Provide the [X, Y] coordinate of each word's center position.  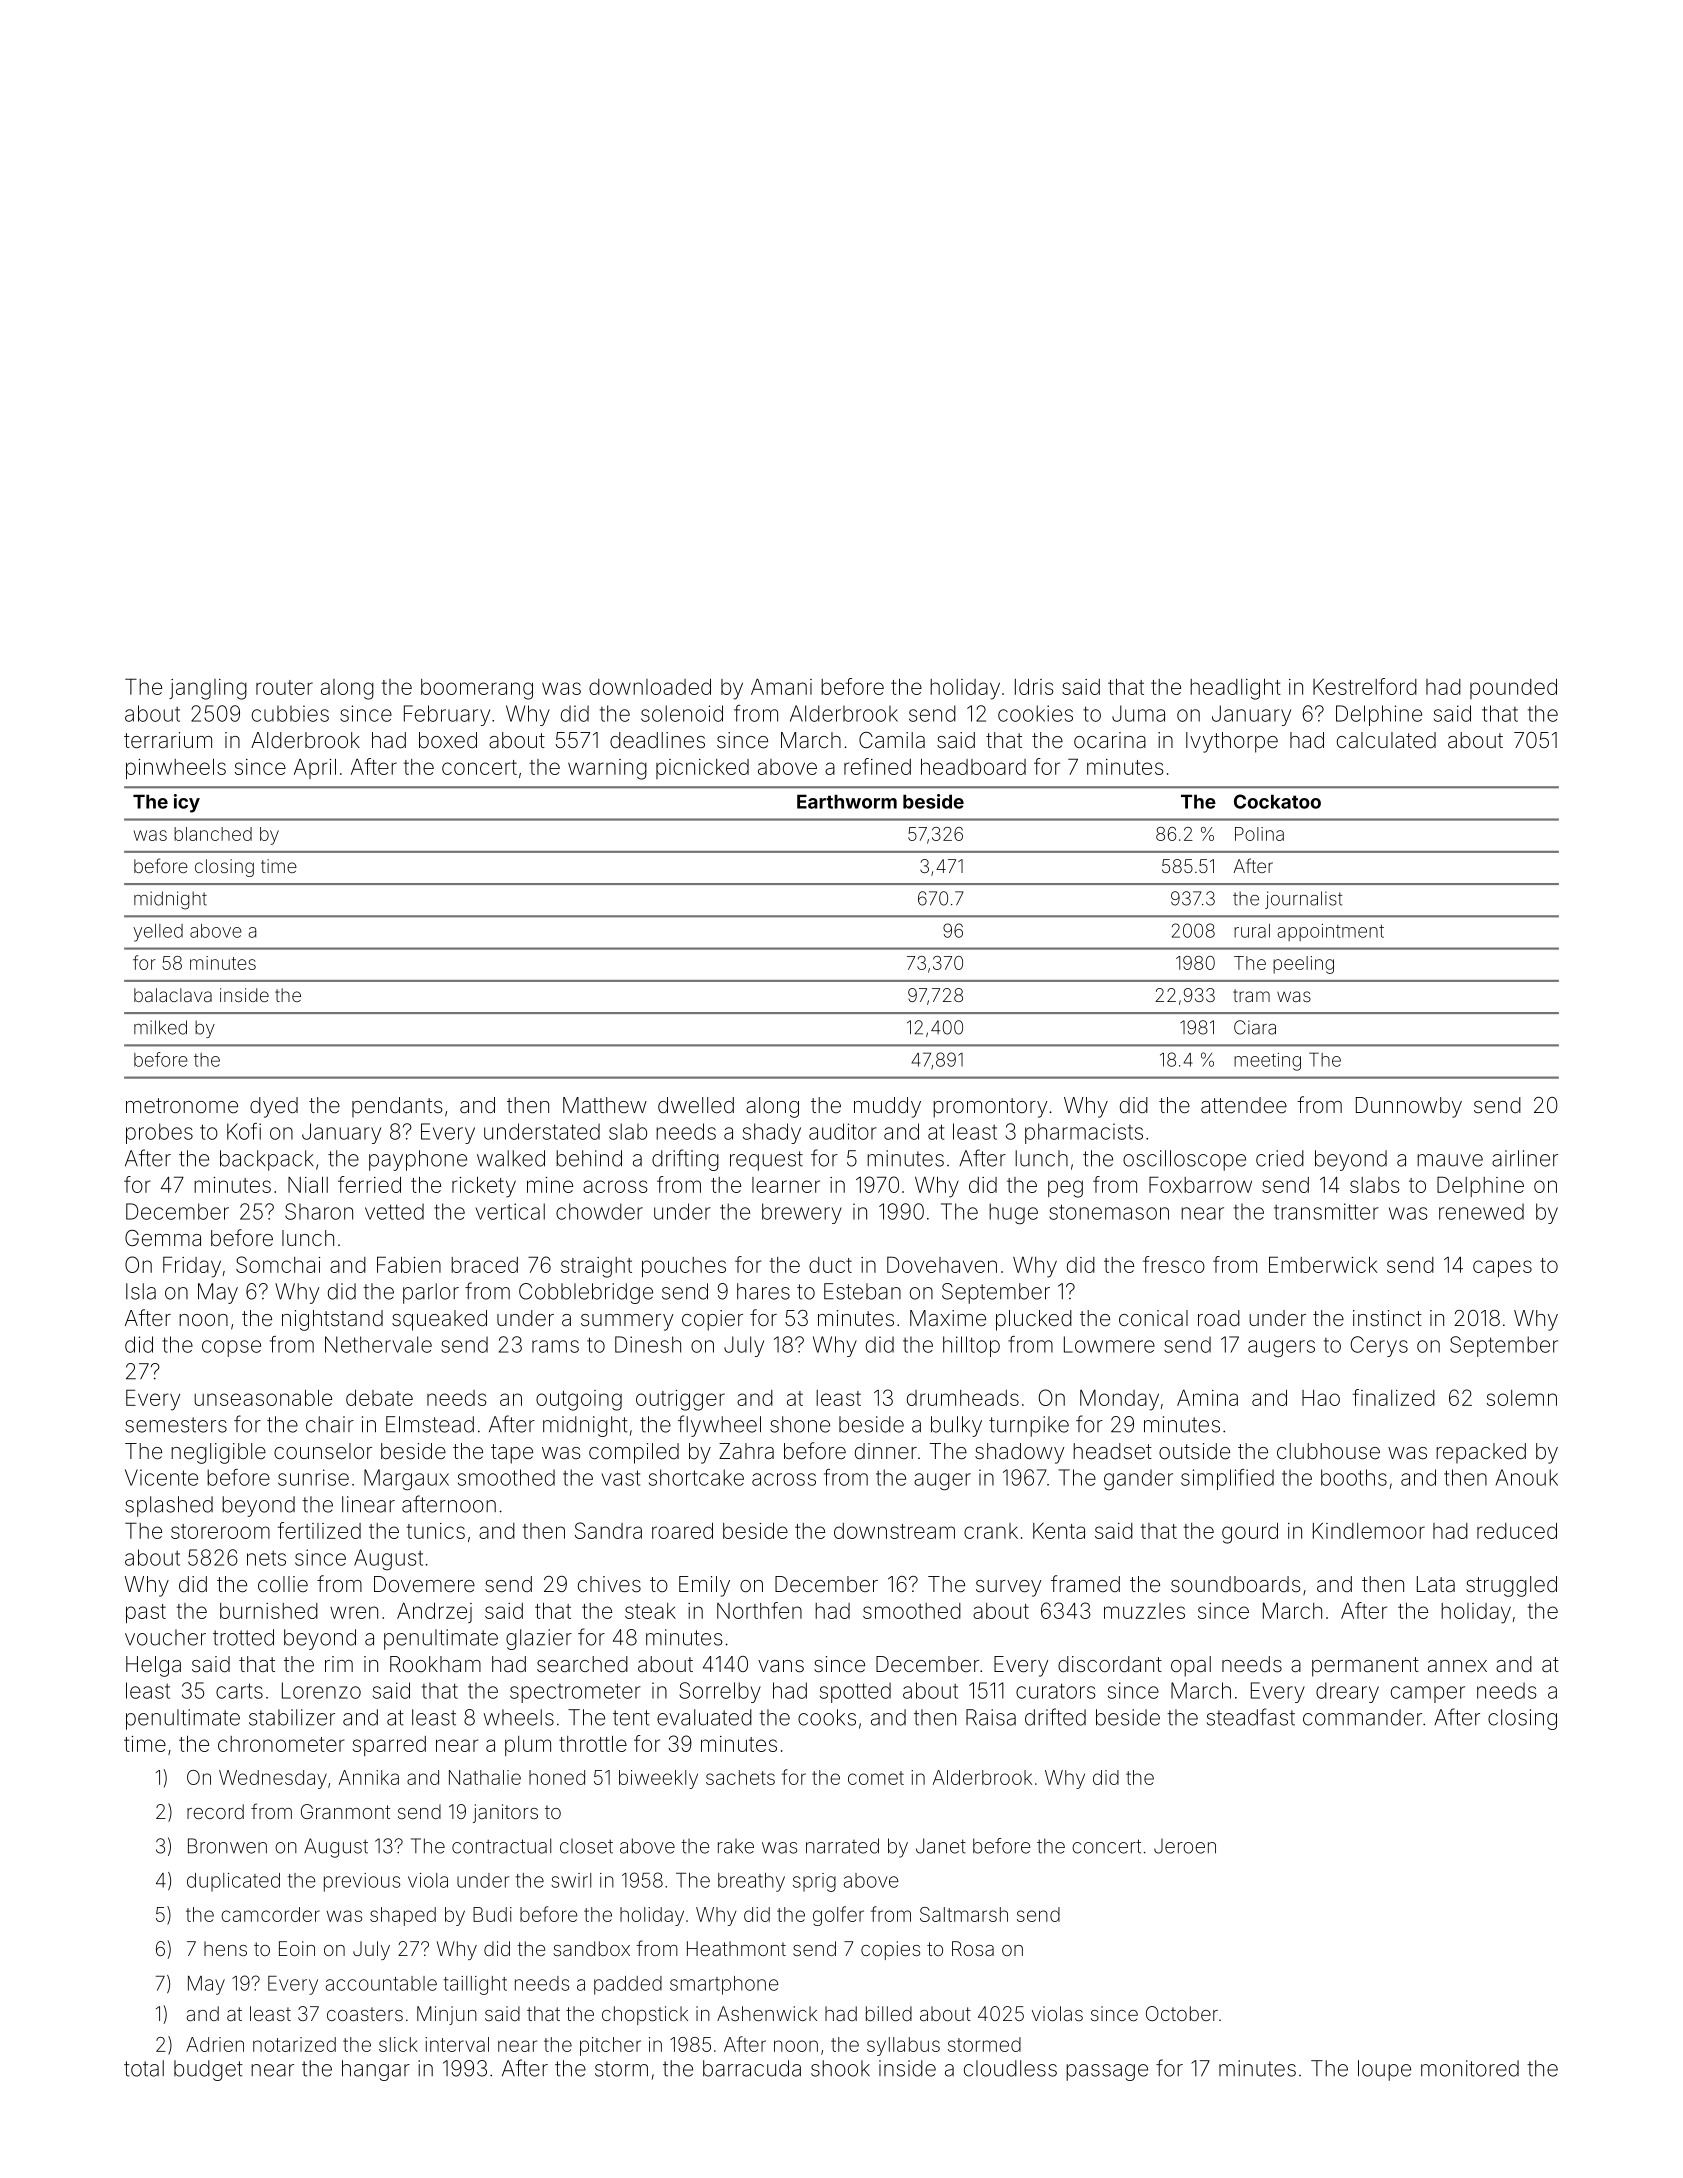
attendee [1244, 1105]
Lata [1436, 1584]
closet [586, 1846]
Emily [704, 1586]
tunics [436, 1531]
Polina [1259, 834]
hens [225, 1948]
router [284, 687]
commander [1362, 1717]
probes [159, 1133]
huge [1013, 1213]
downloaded [650, 687]
